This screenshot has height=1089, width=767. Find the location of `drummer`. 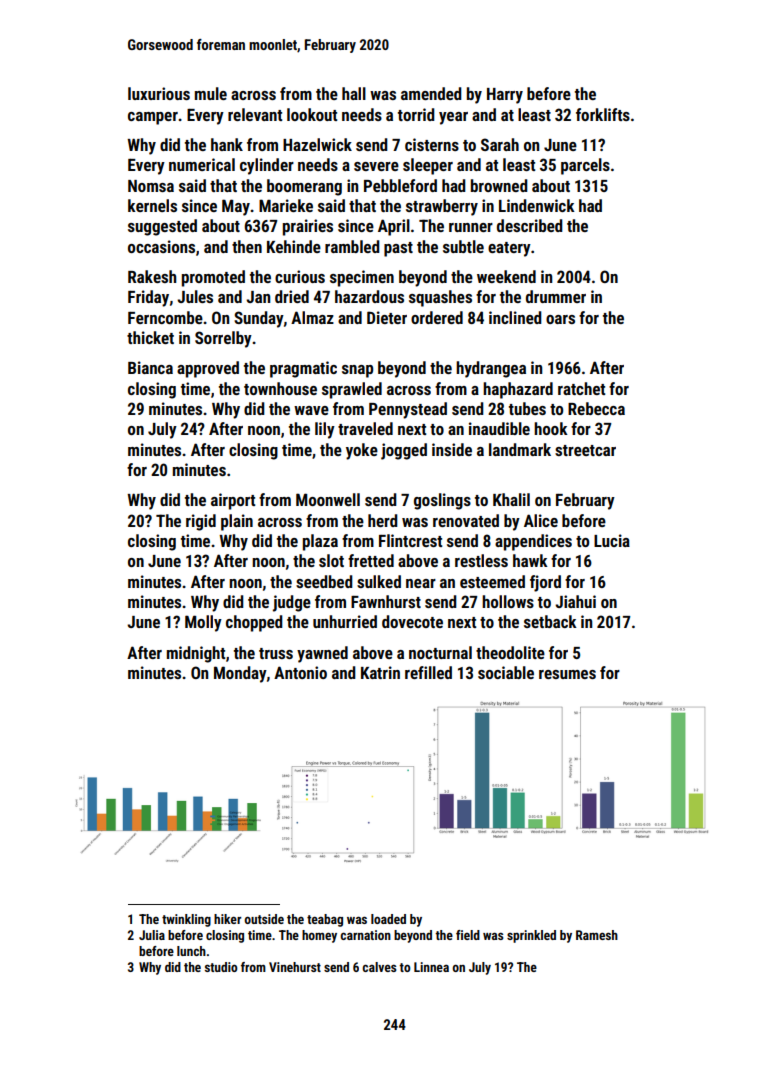

drummer is located at coordinates (556, 296).
